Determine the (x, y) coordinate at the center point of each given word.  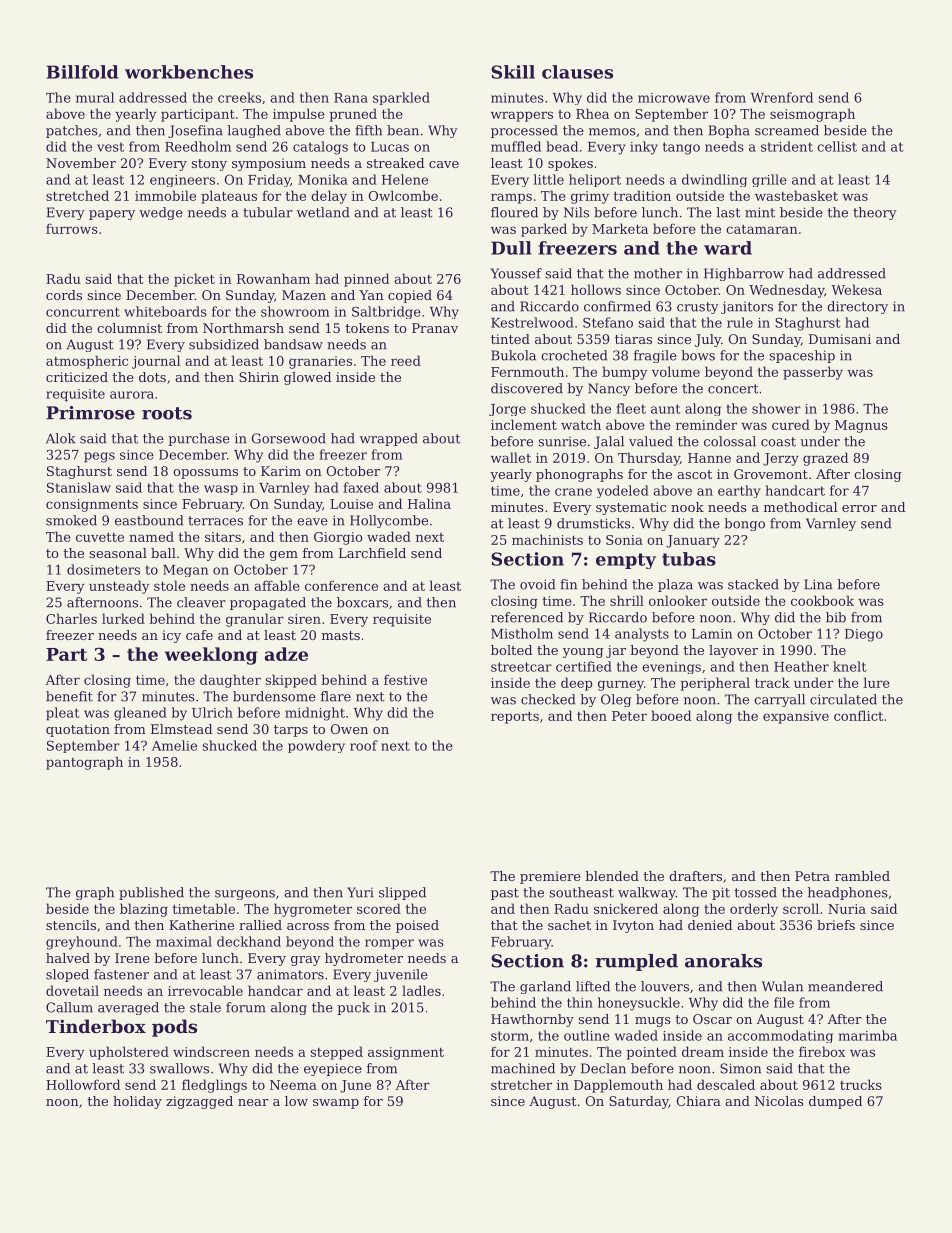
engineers (182, 181)
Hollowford (83, 1084)
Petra (812, 876)
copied (410, 296)
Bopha (729, 131)
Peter (629, 716)
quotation (78, 730)
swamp (336, 1104)
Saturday (639, 1102)
